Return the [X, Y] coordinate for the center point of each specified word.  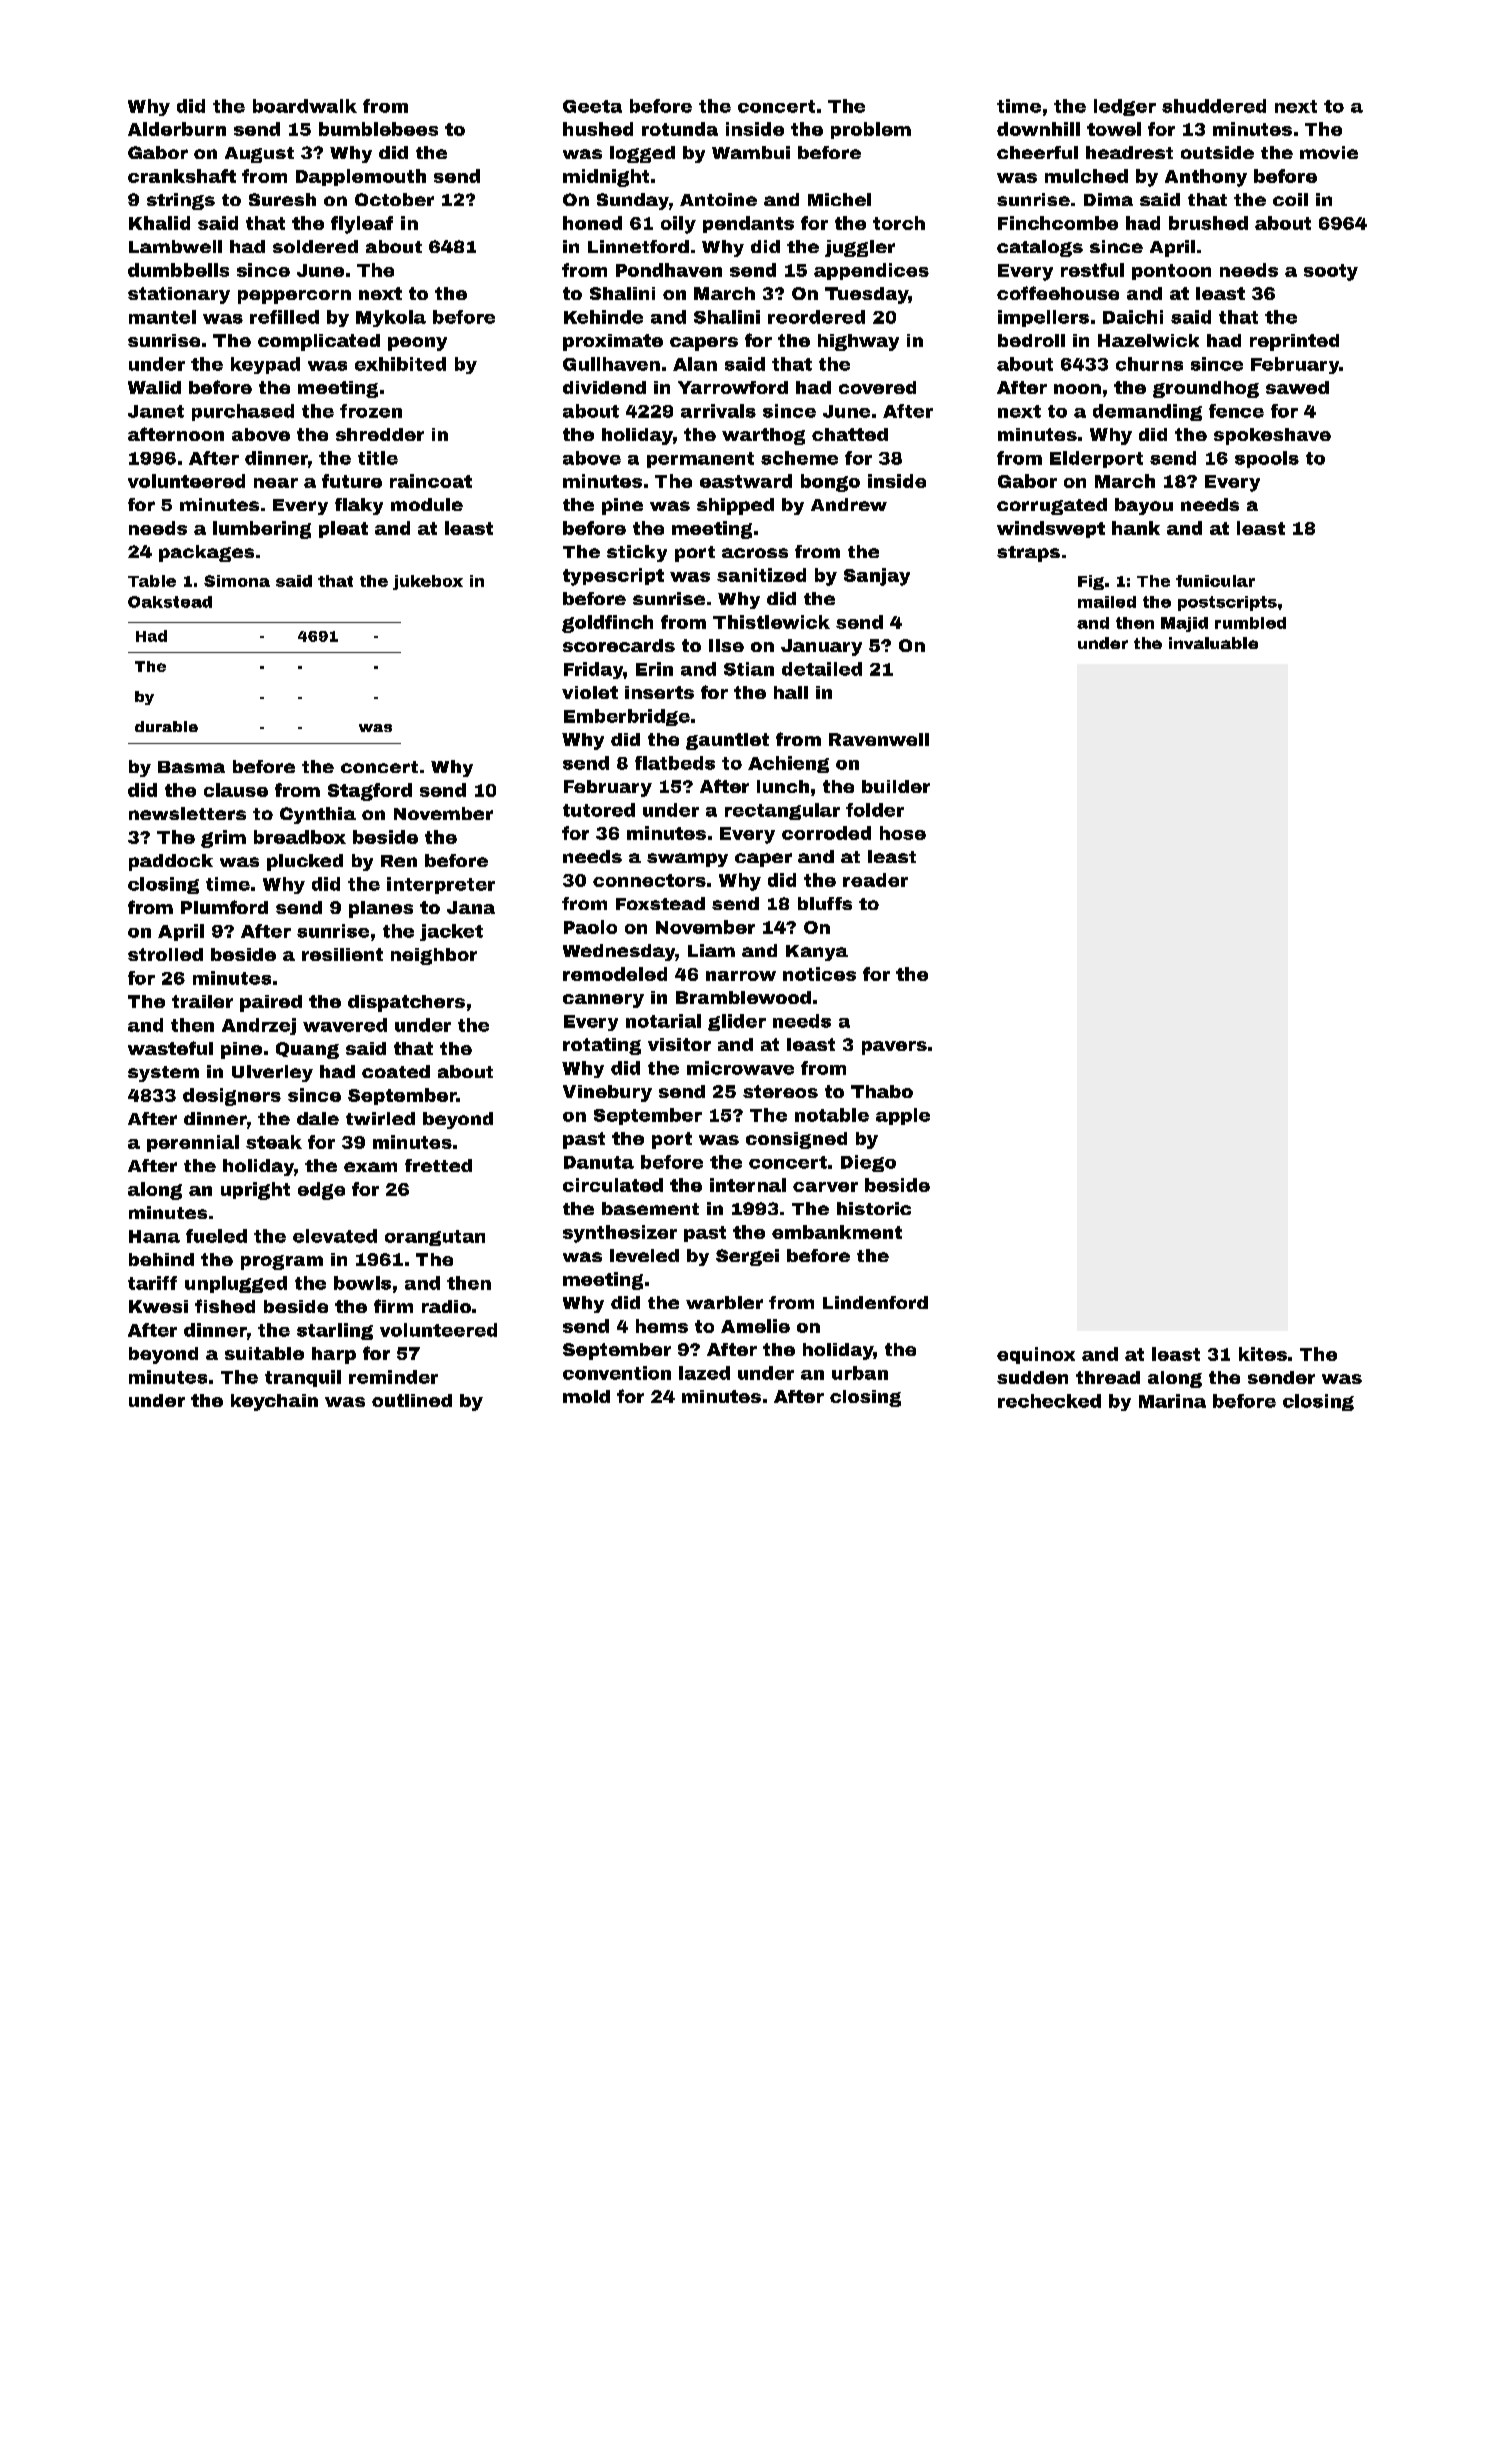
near [276, 483]
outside [1217, 152]
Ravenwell [879, 739]
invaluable [1213, 643]
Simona [237, 581]
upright [255, 1191]
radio [446, 1306]
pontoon [1171, 272]
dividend [604, 387]
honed [592, 223]
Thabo [882, 1091]
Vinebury [607, 1093]
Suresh [282, 199]
